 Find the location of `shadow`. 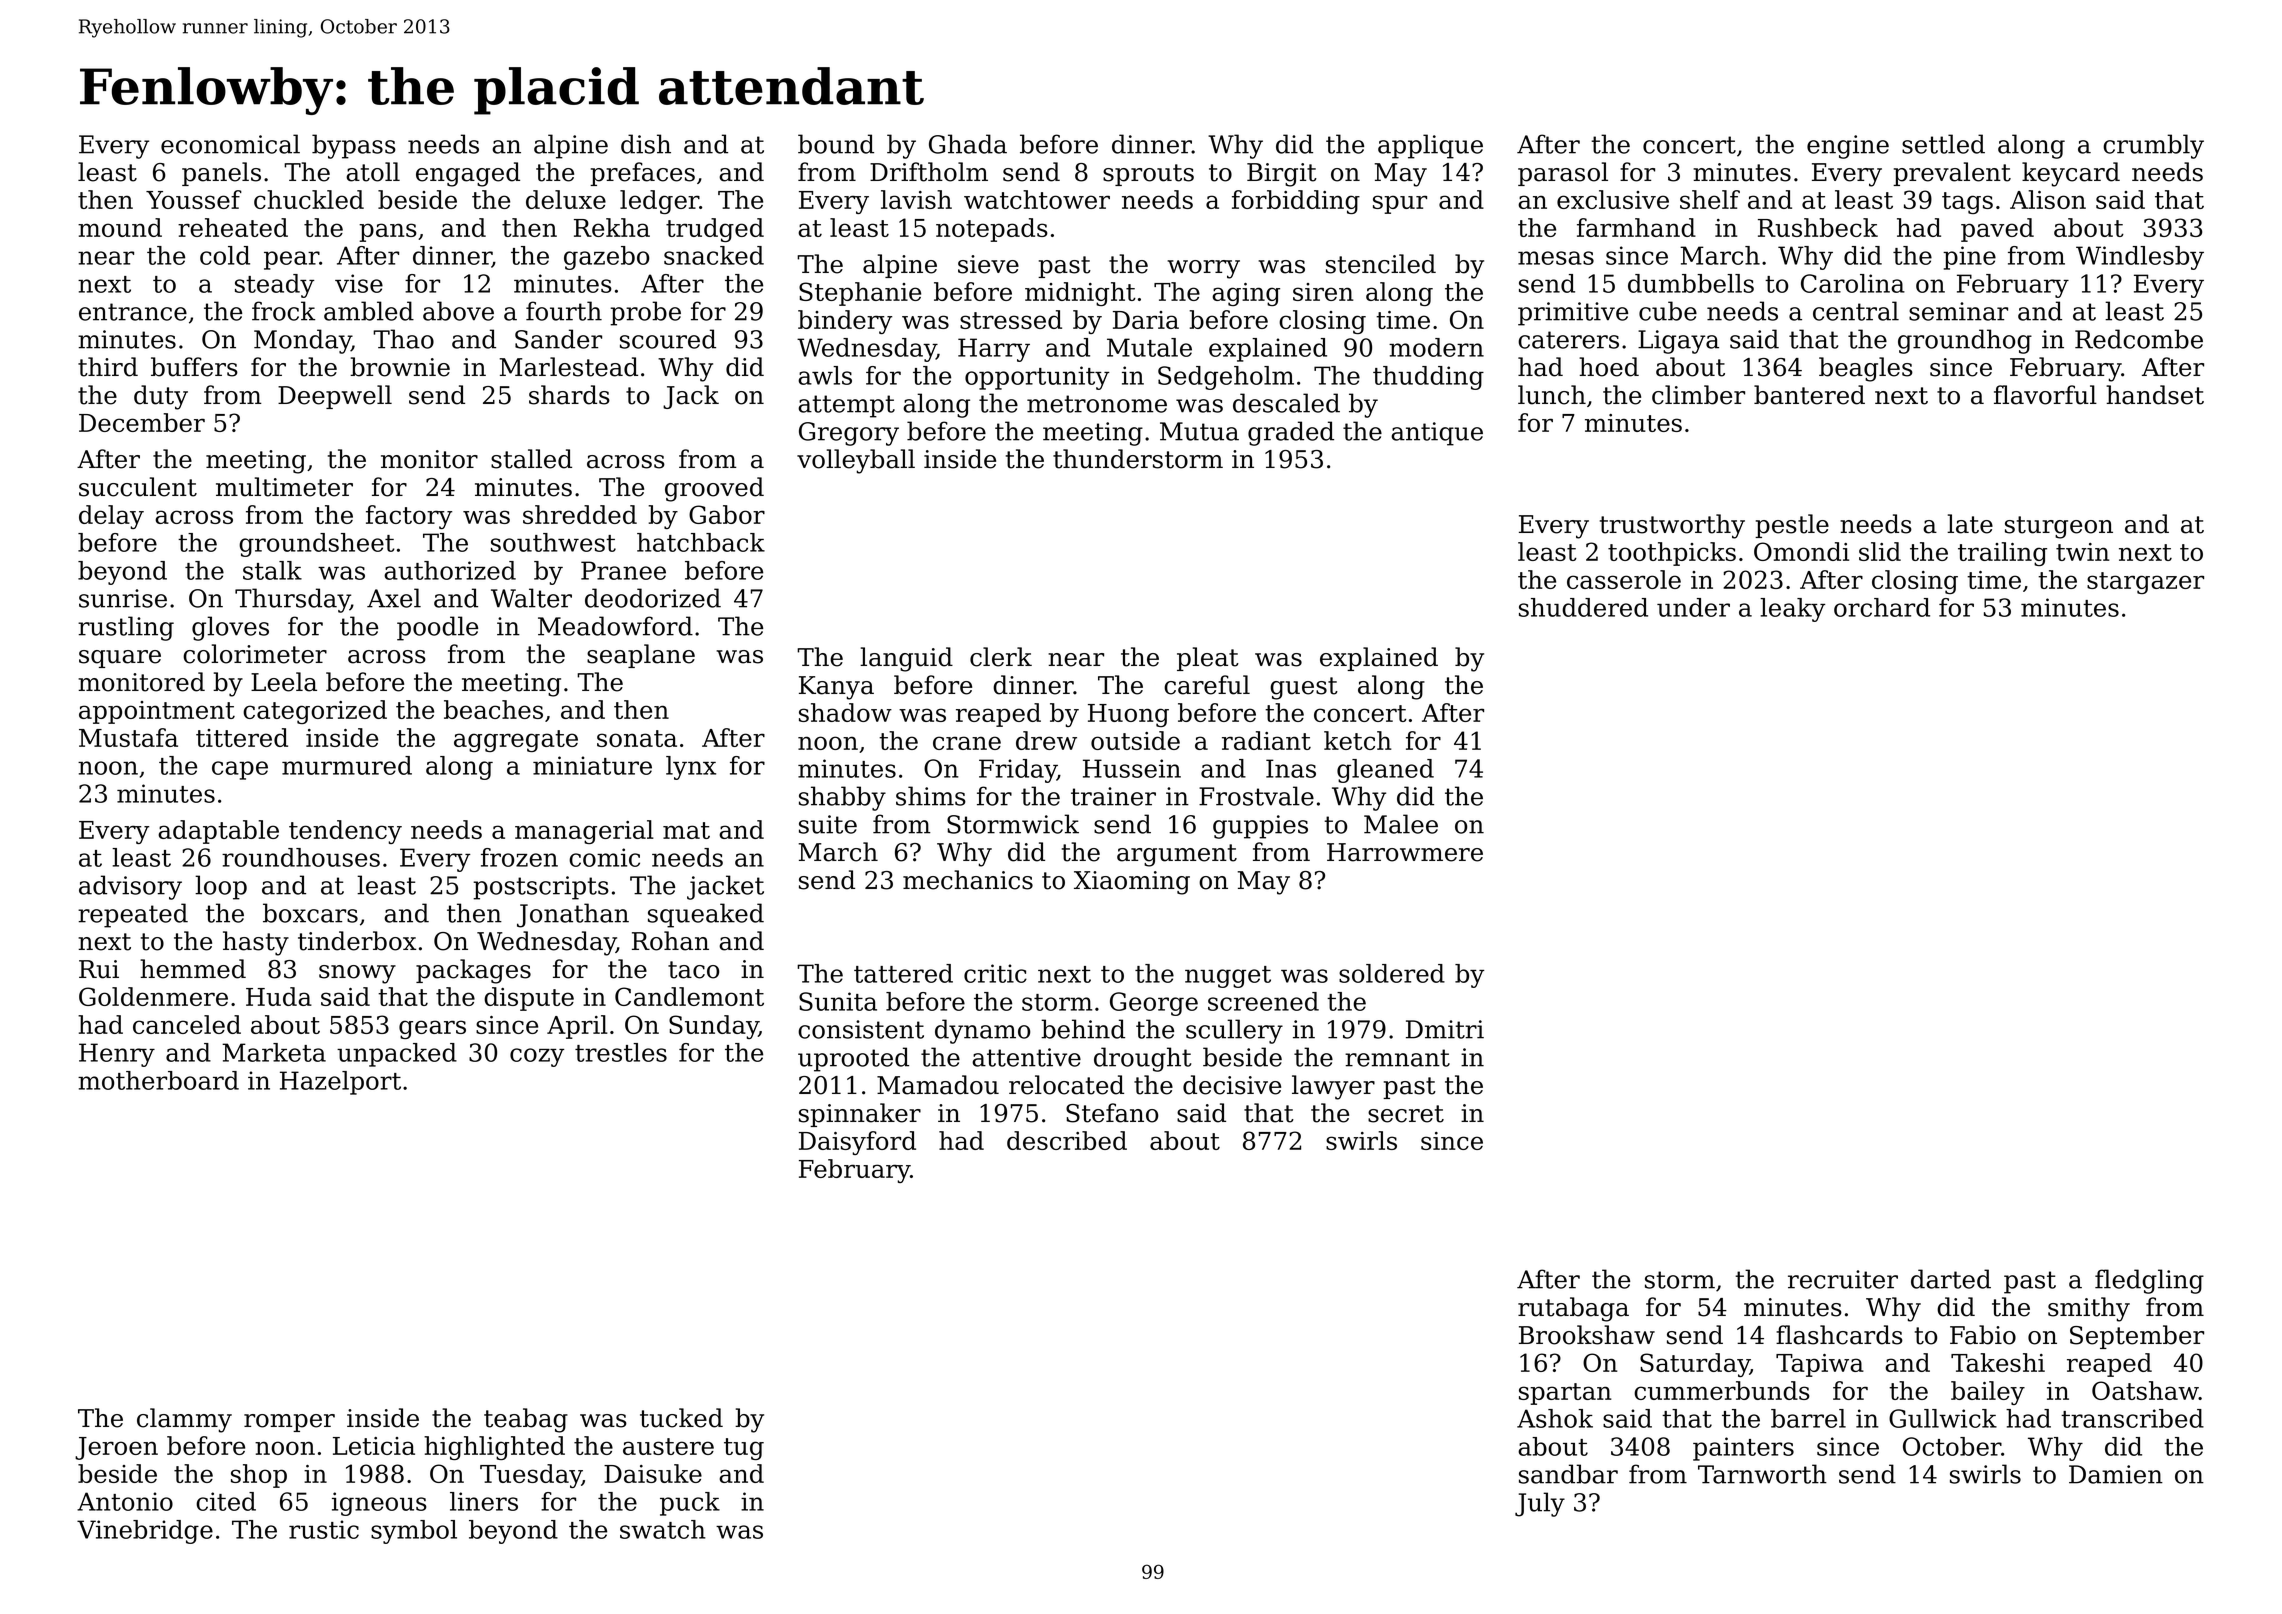

shadow is located at coordinates (845, 712).
